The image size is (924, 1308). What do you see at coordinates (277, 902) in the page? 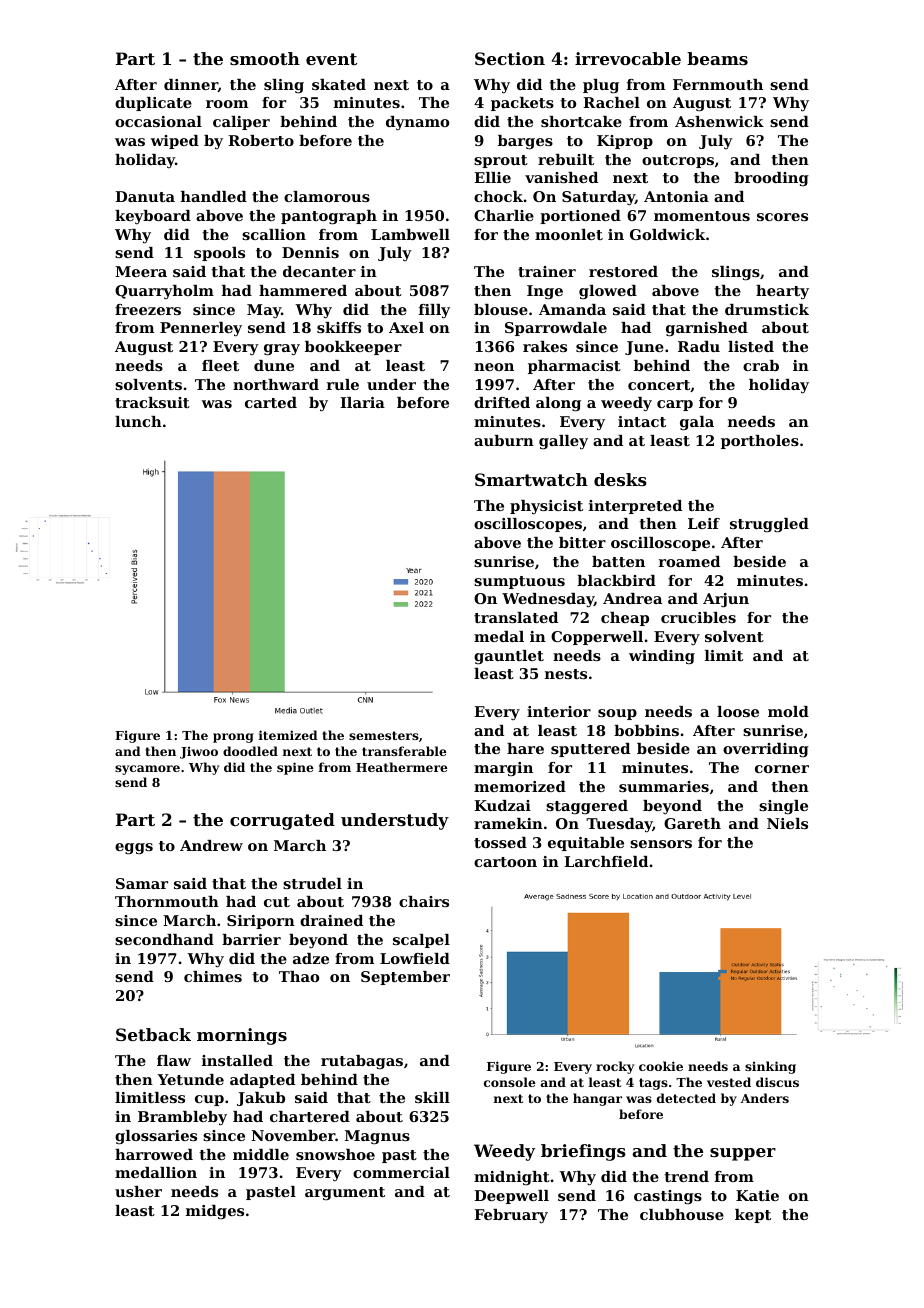
I see `cut` at bounding box center [277, 902].
